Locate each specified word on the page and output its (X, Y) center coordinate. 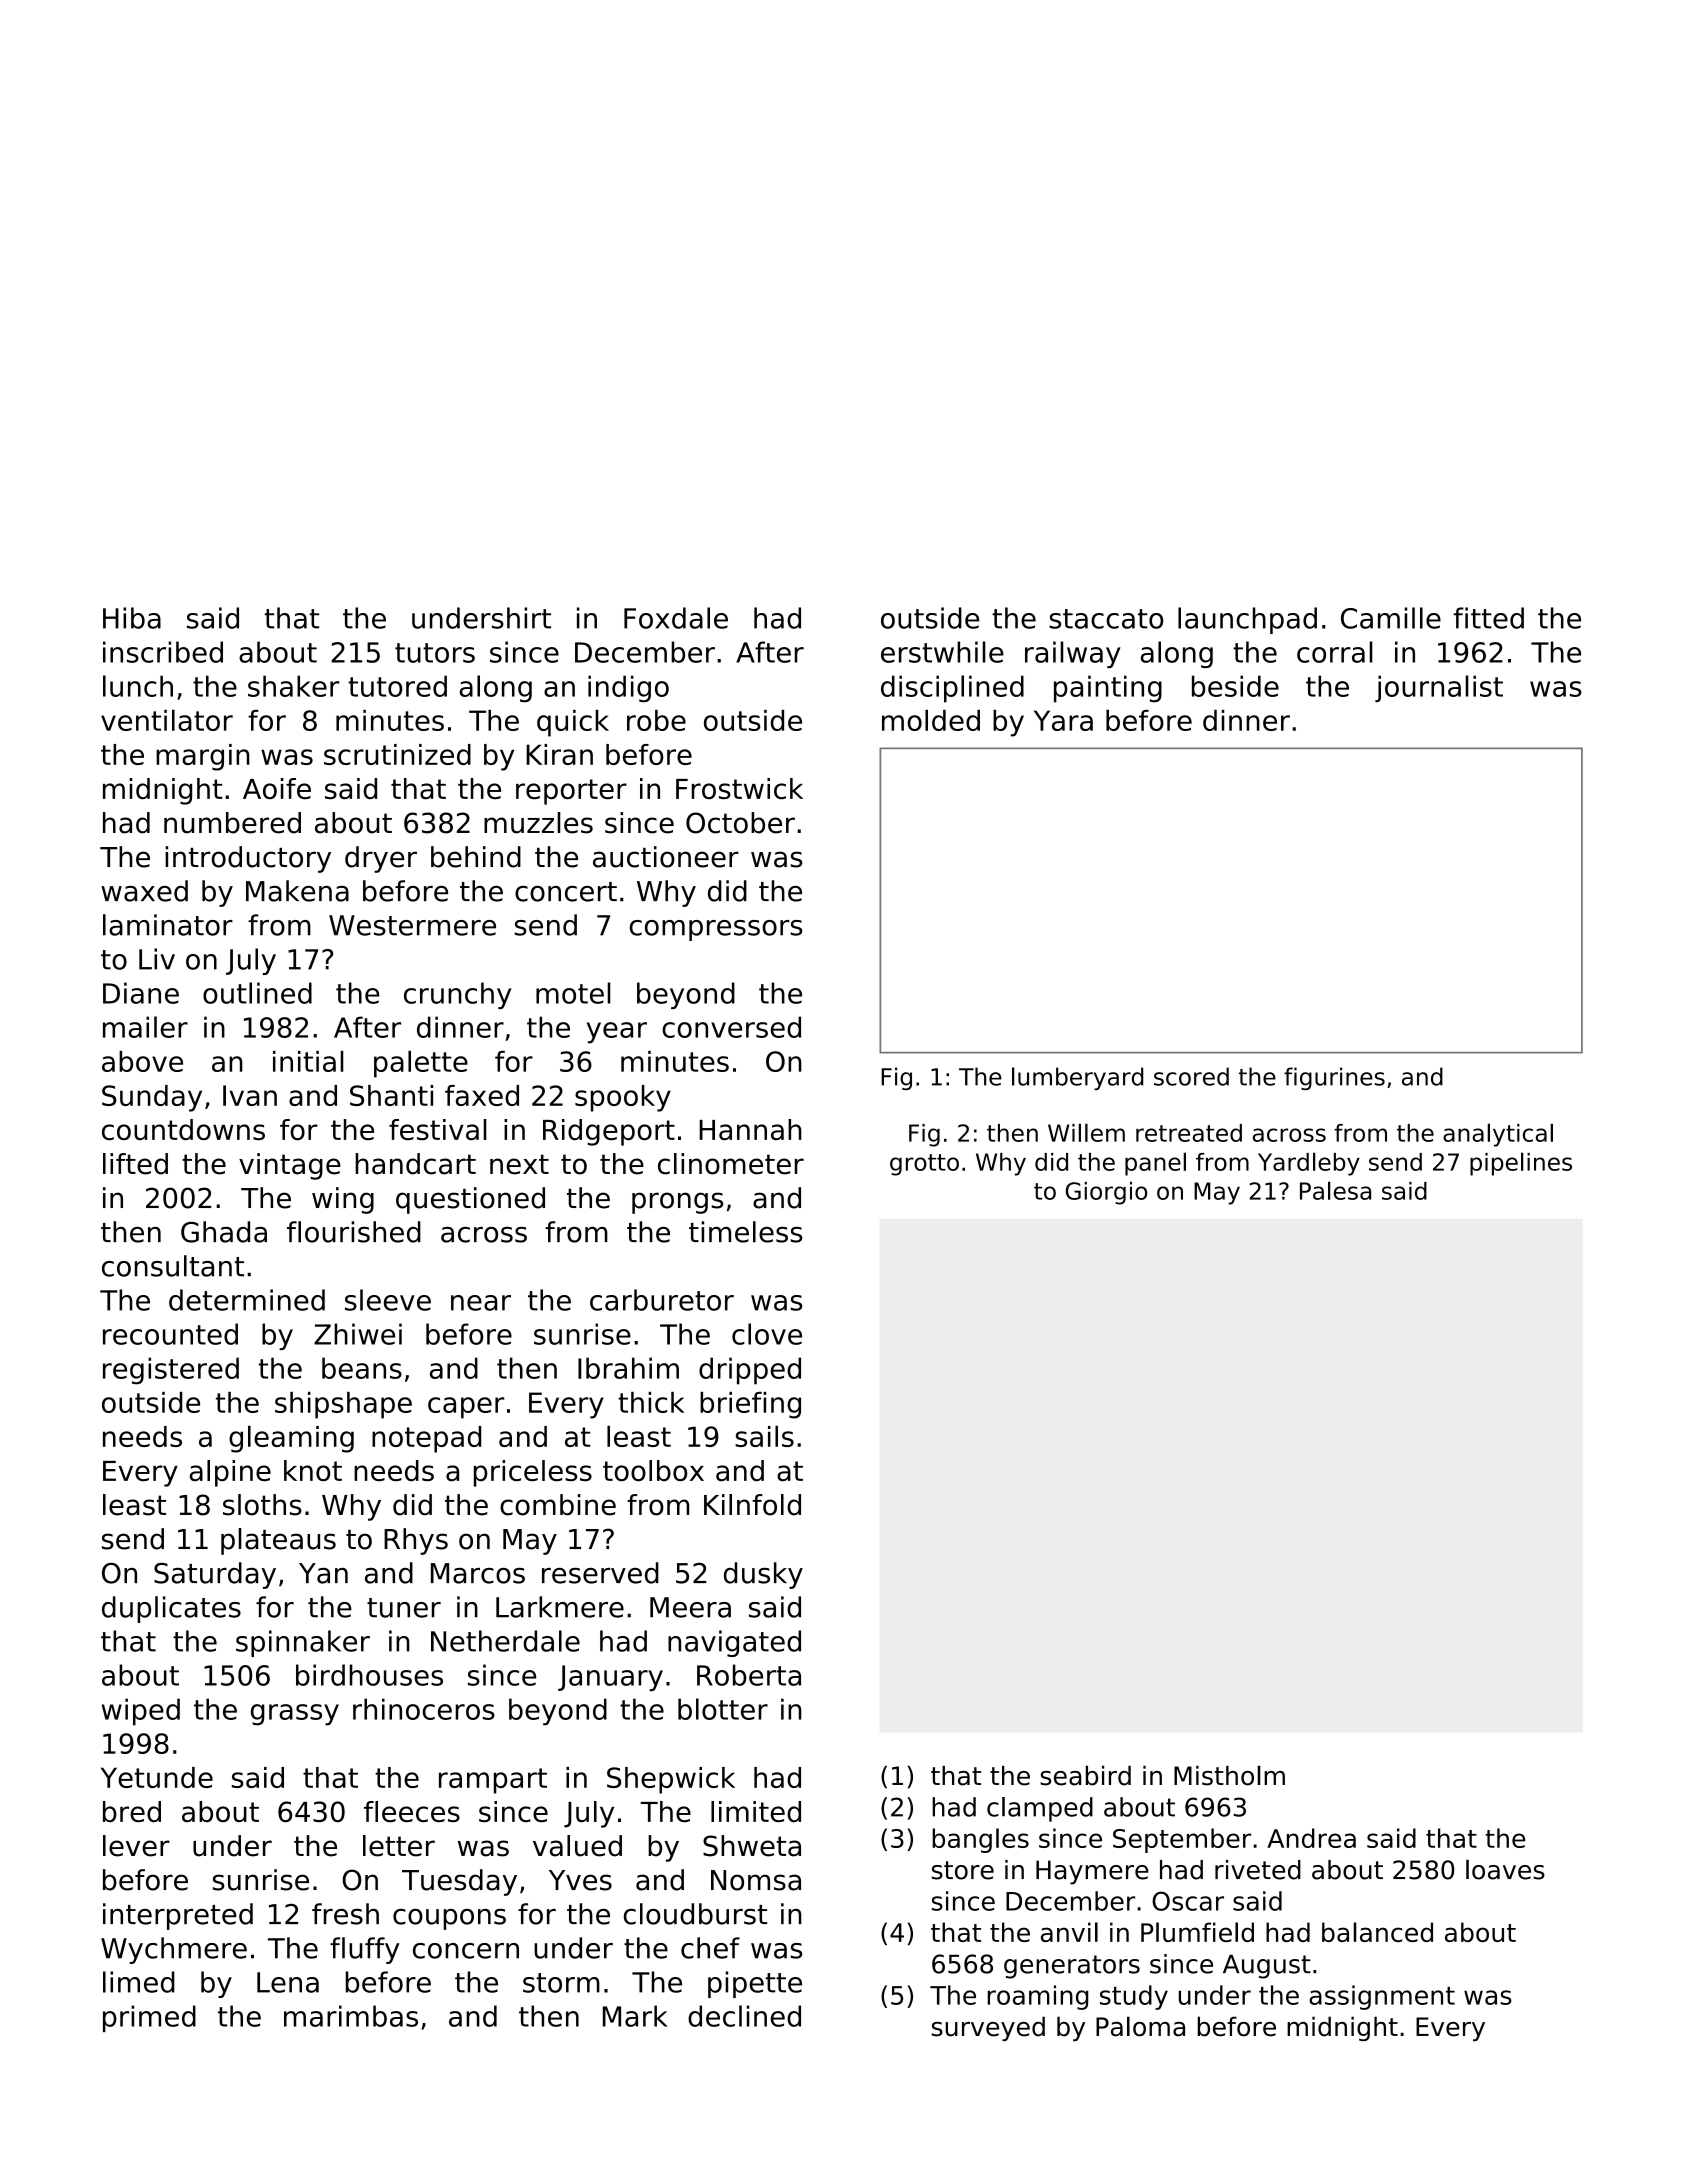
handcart (415, 1164)
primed (149, 2018)
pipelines (1521, 1164)
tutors (435, 653)
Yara (1063, 720)
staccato (1106, 619)
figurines (1334, 1078)
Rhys (416, 1541)
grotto (924, 1165)
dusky (763, 1575)
